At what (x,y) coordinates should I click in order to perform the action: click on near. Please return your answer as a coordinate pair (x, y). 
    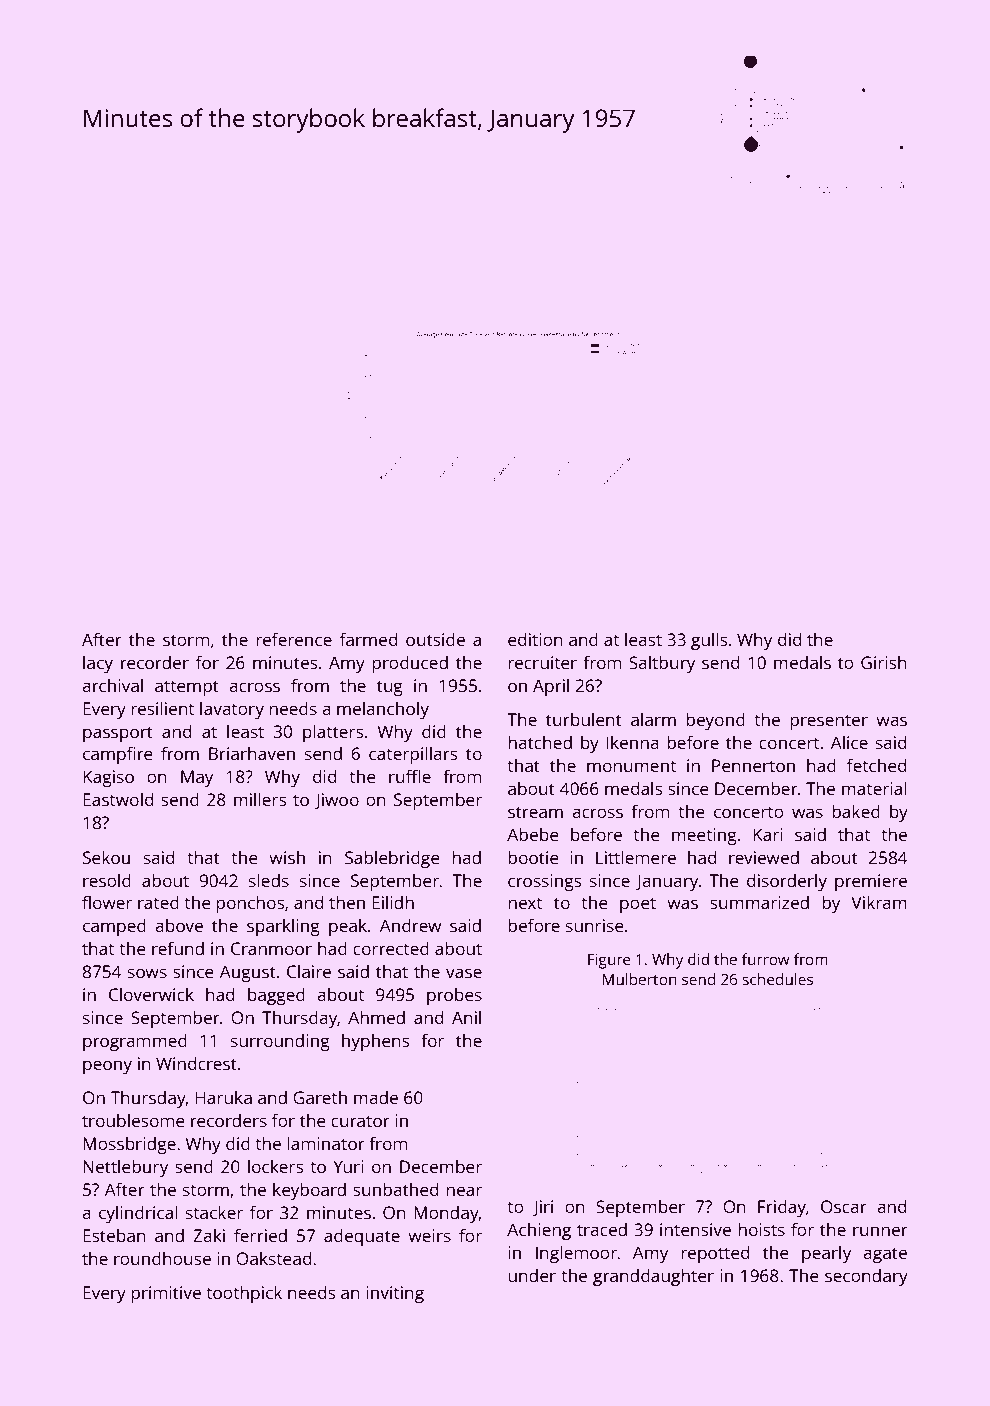
    Looking at the image, I should click on (464, 1191).
